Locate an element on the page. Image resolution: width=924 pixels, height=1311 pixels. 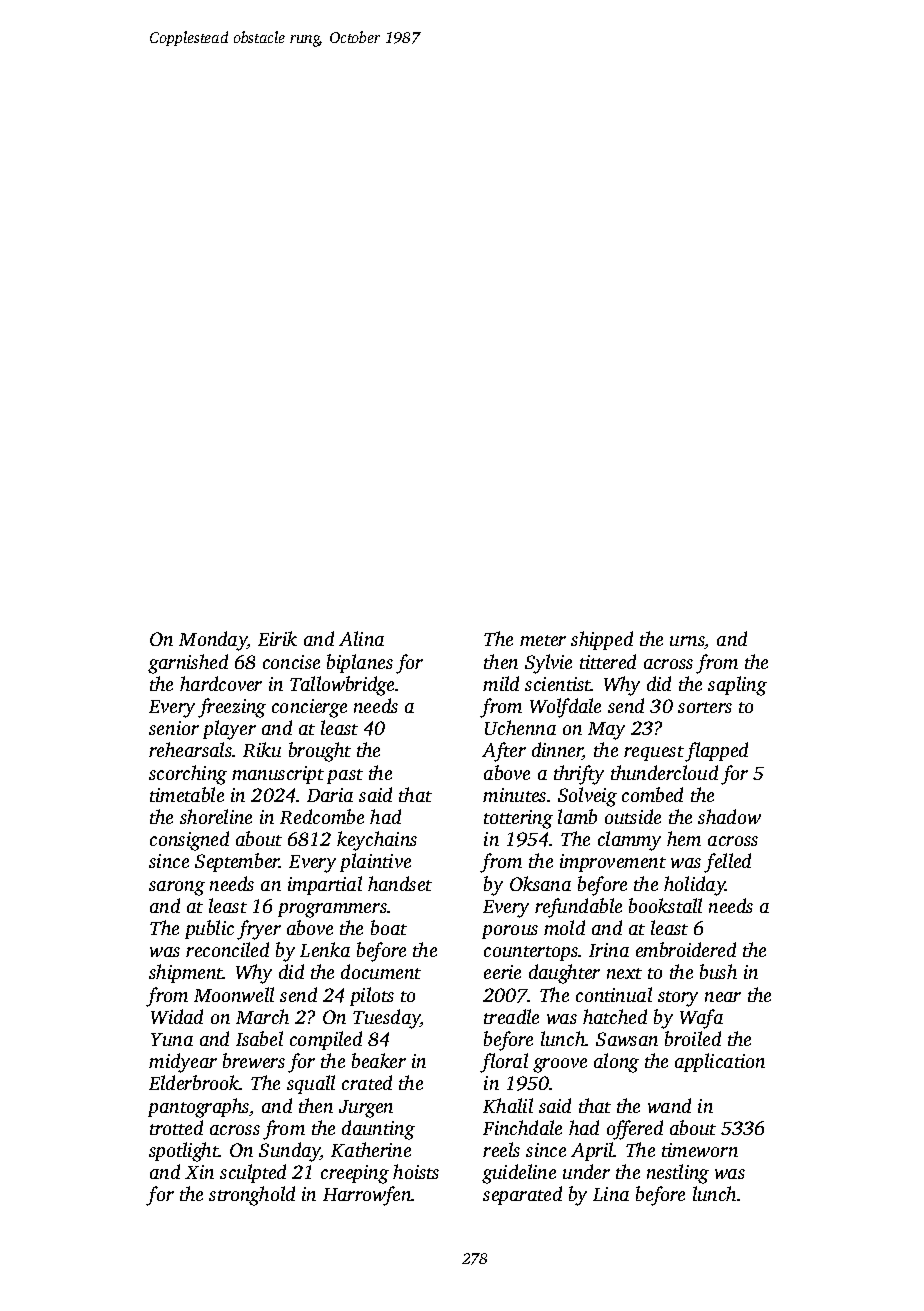
stronghold is located at coordinates (252, 1196).
